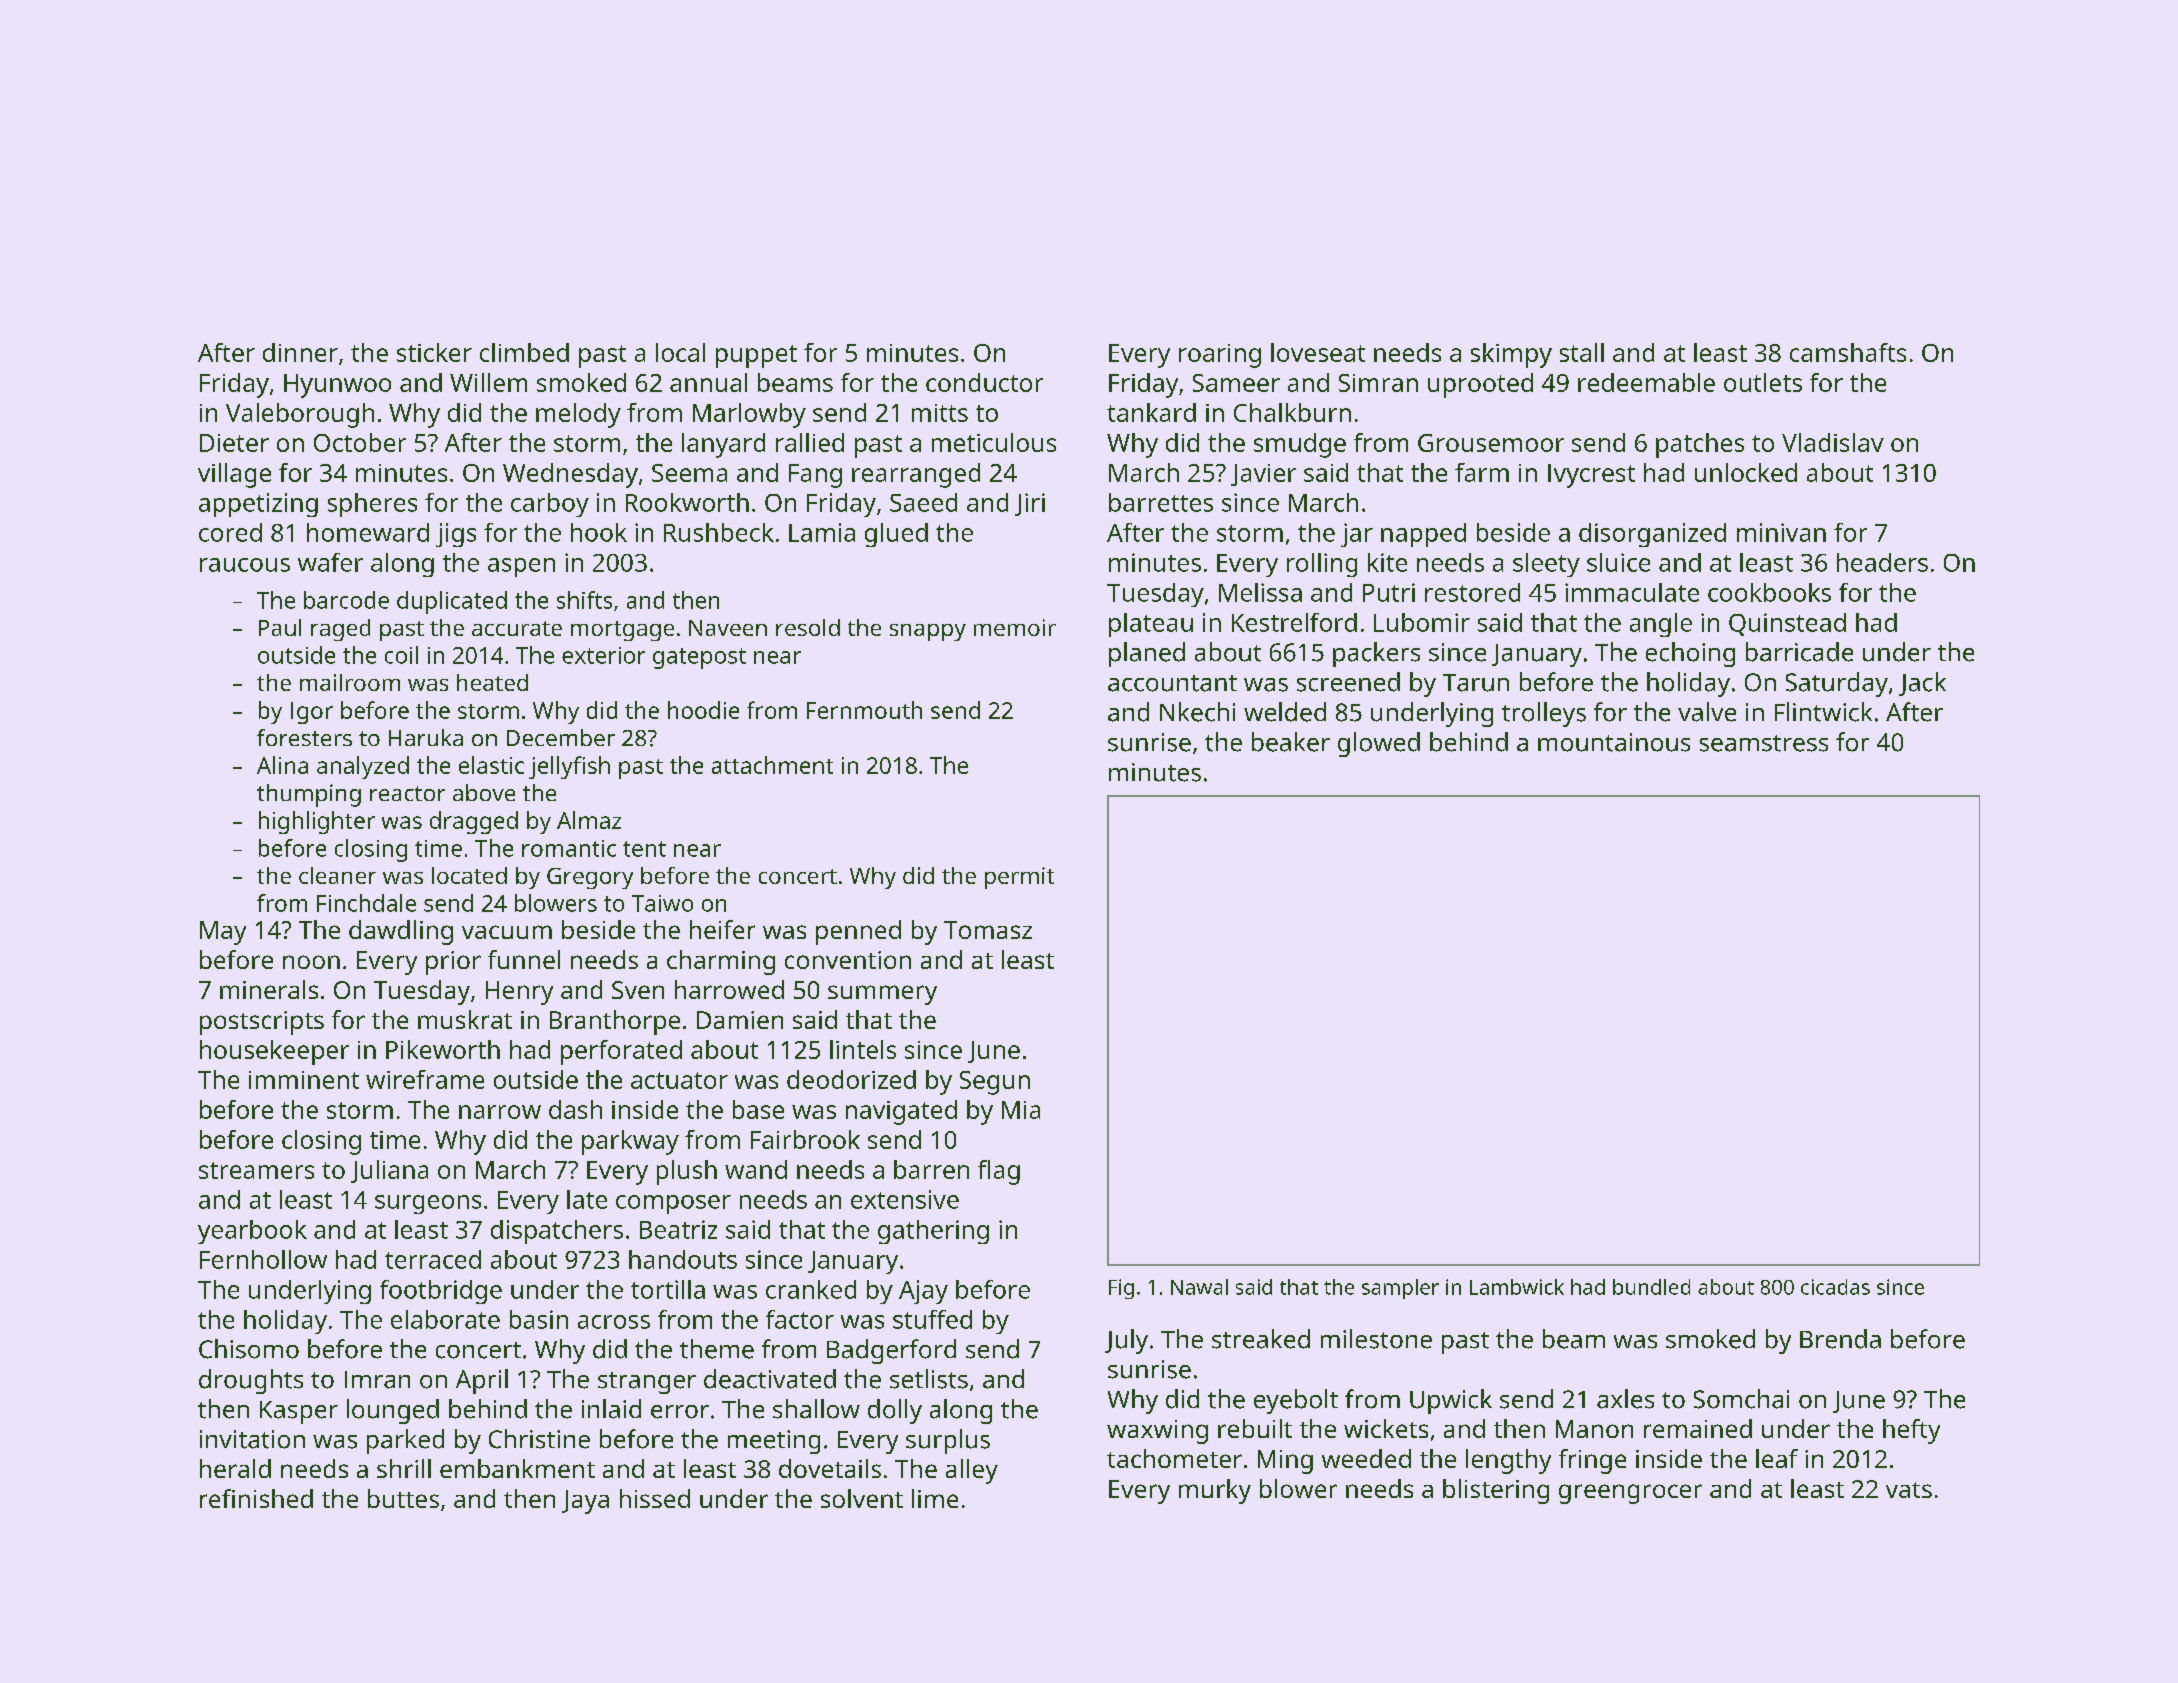  Describe the element at coordinates (1357, 535) in the document. I see `jar` at that location.
